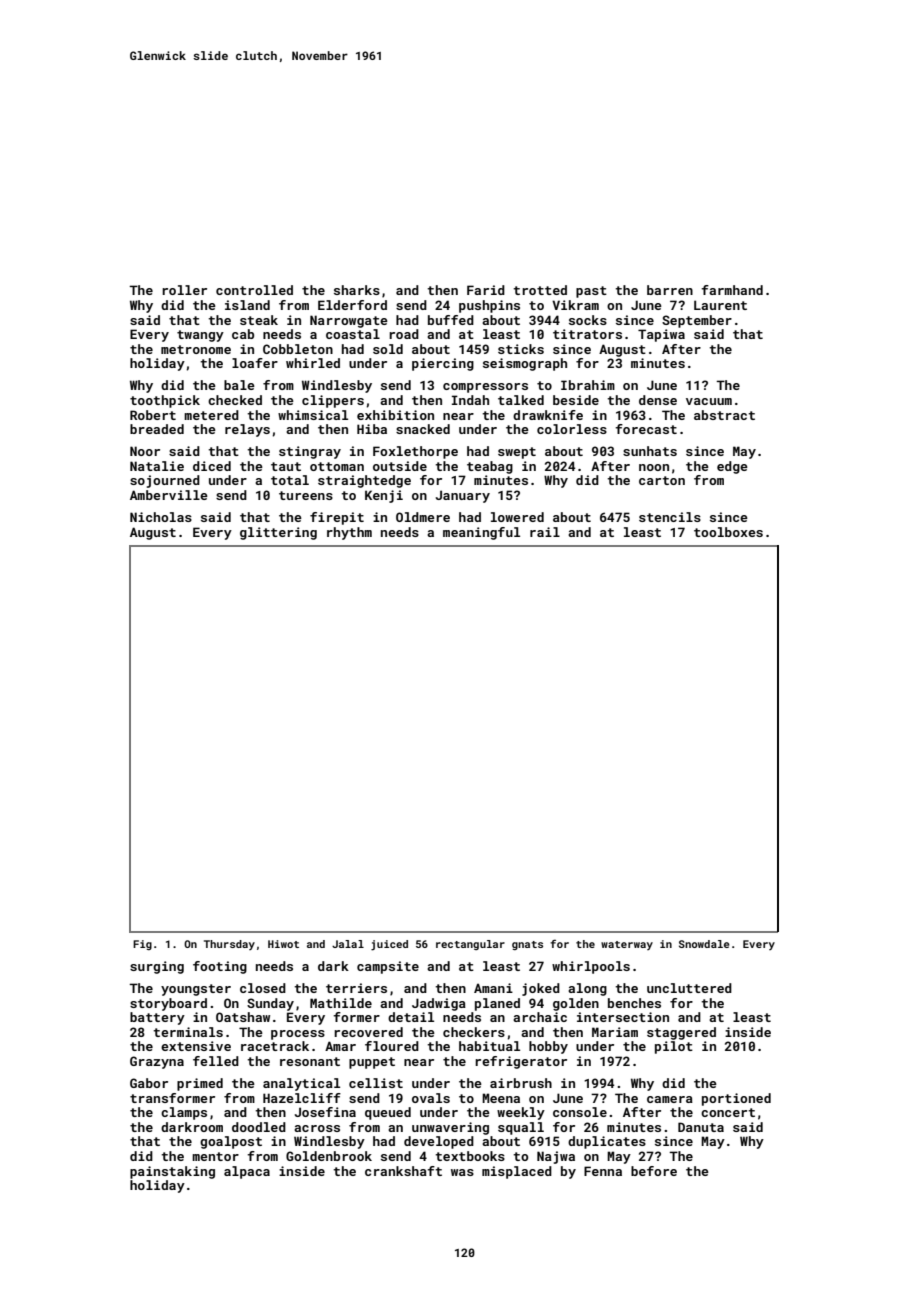 This screenshot has height=1316, width=908. What do you see at coordinates (389, 945) in the screenshot?
I see `juiced` at bounding box center [389, 945].
